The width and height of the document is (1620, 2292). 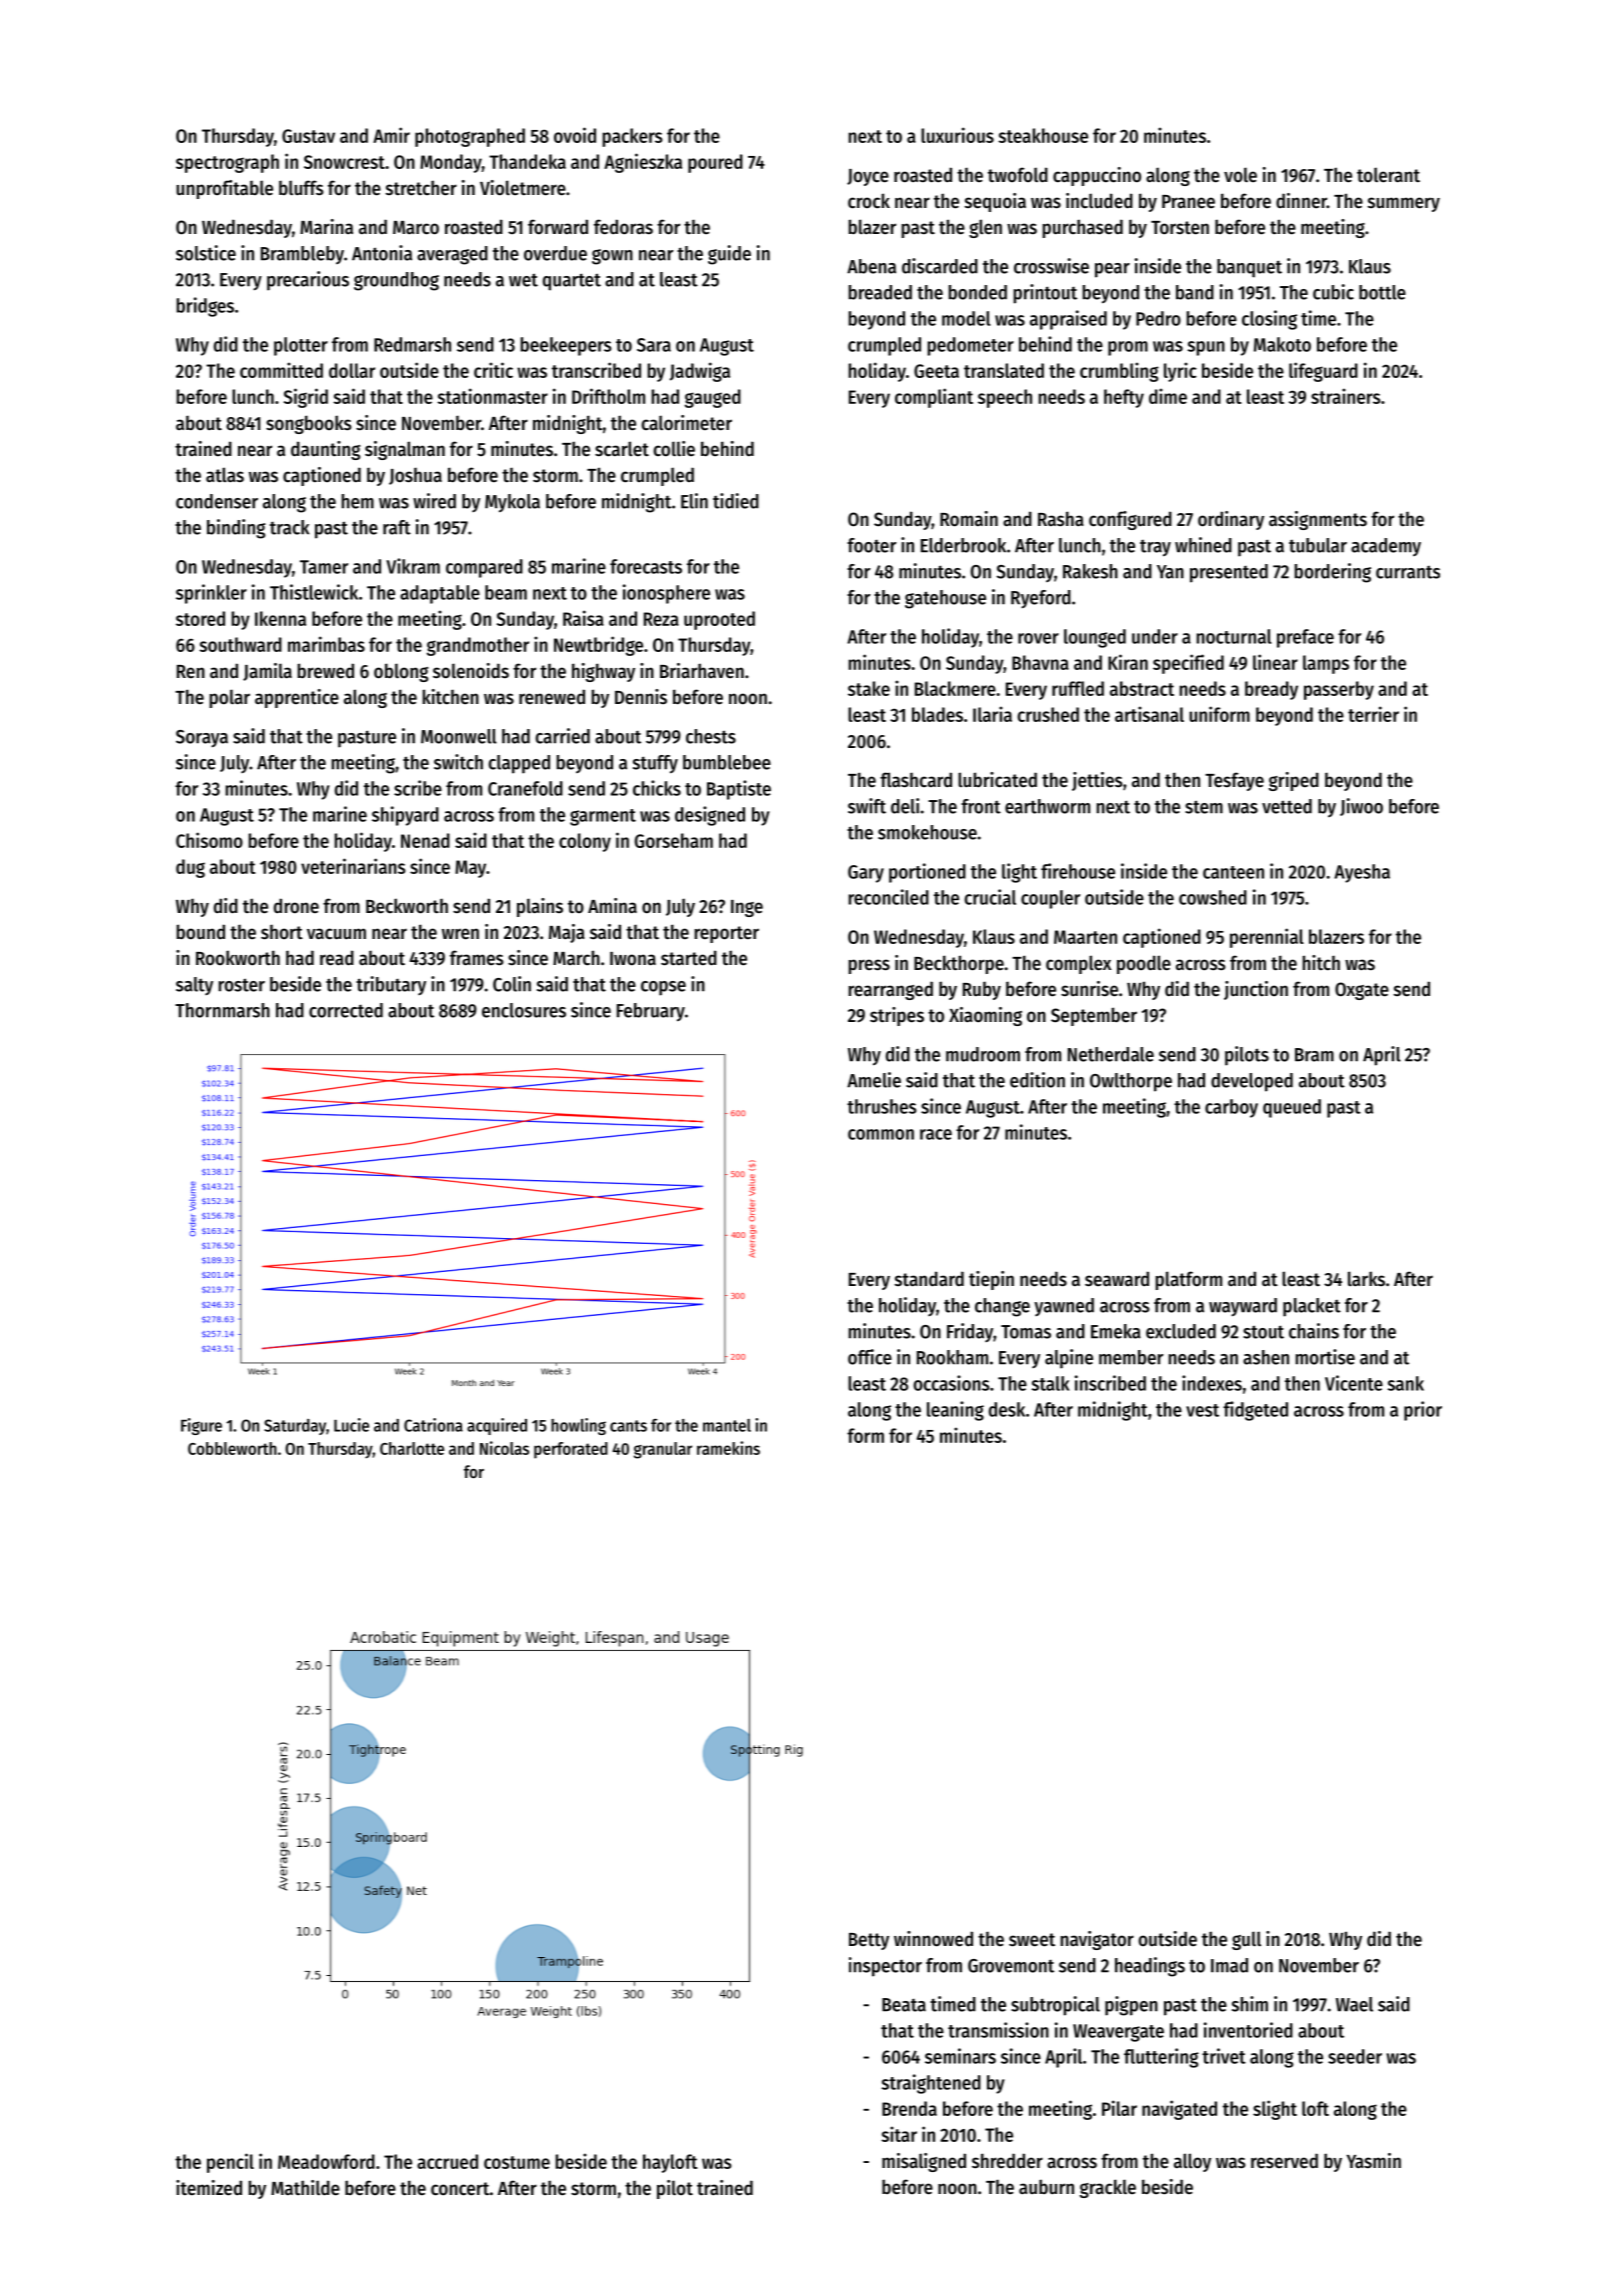 I want to click on guide, so click(x=729, y=255).
